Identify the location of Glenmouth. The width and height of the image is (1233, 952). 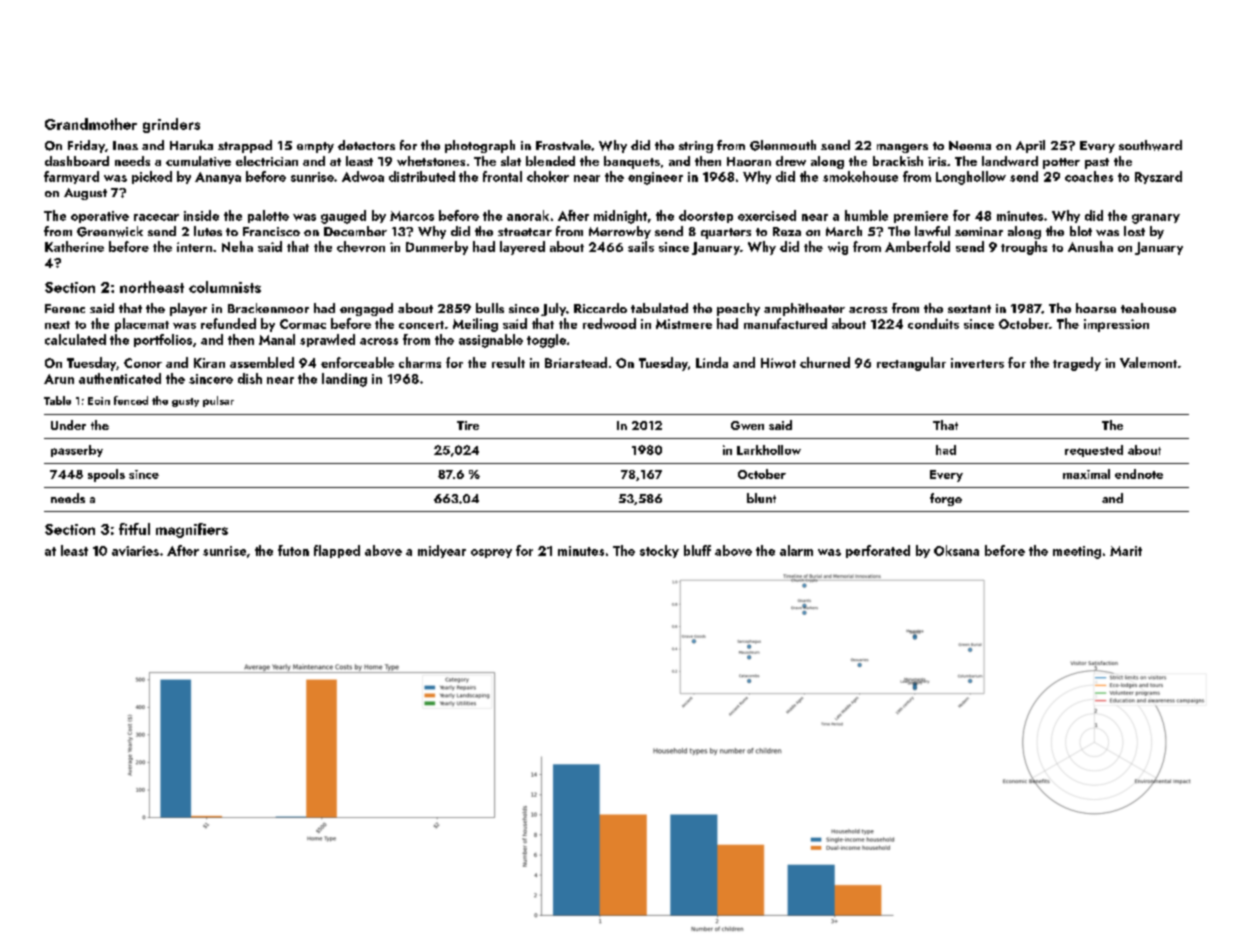
(783, 145).
